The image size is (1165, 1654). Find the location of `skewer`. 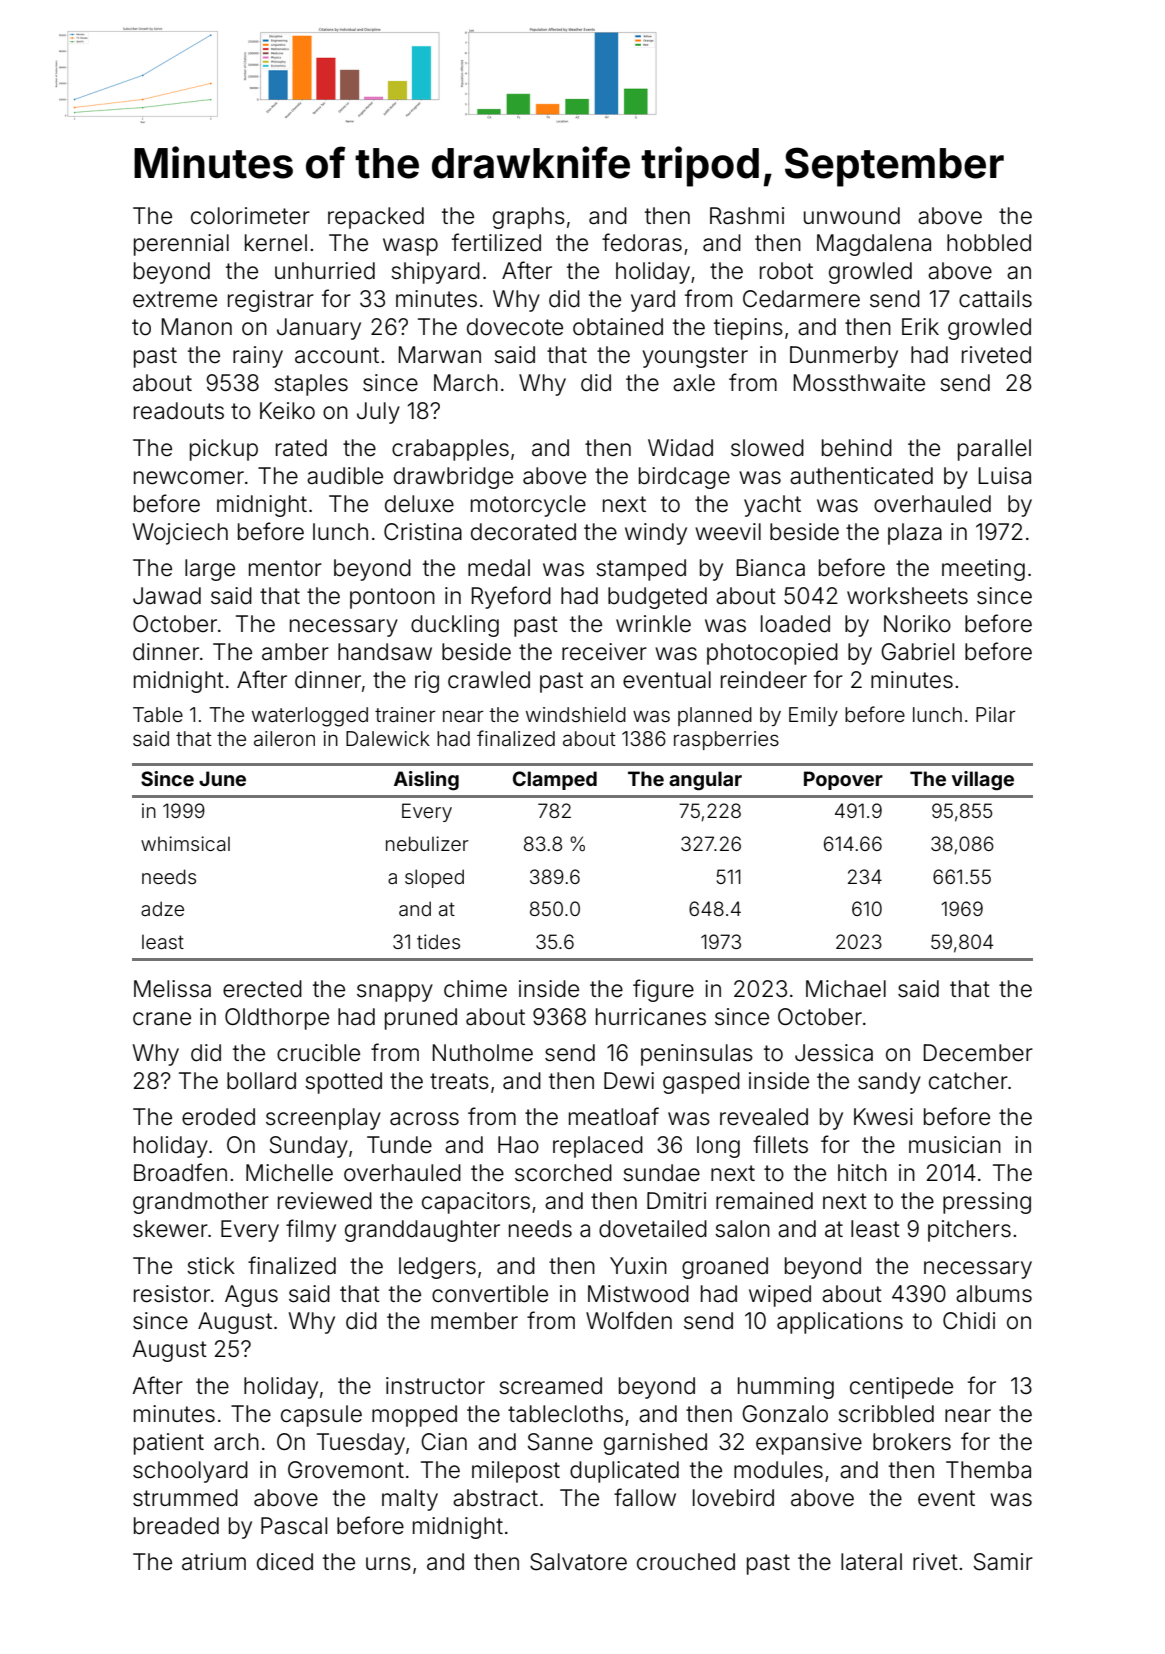

skewer is located at coordinates (170, 1229).
